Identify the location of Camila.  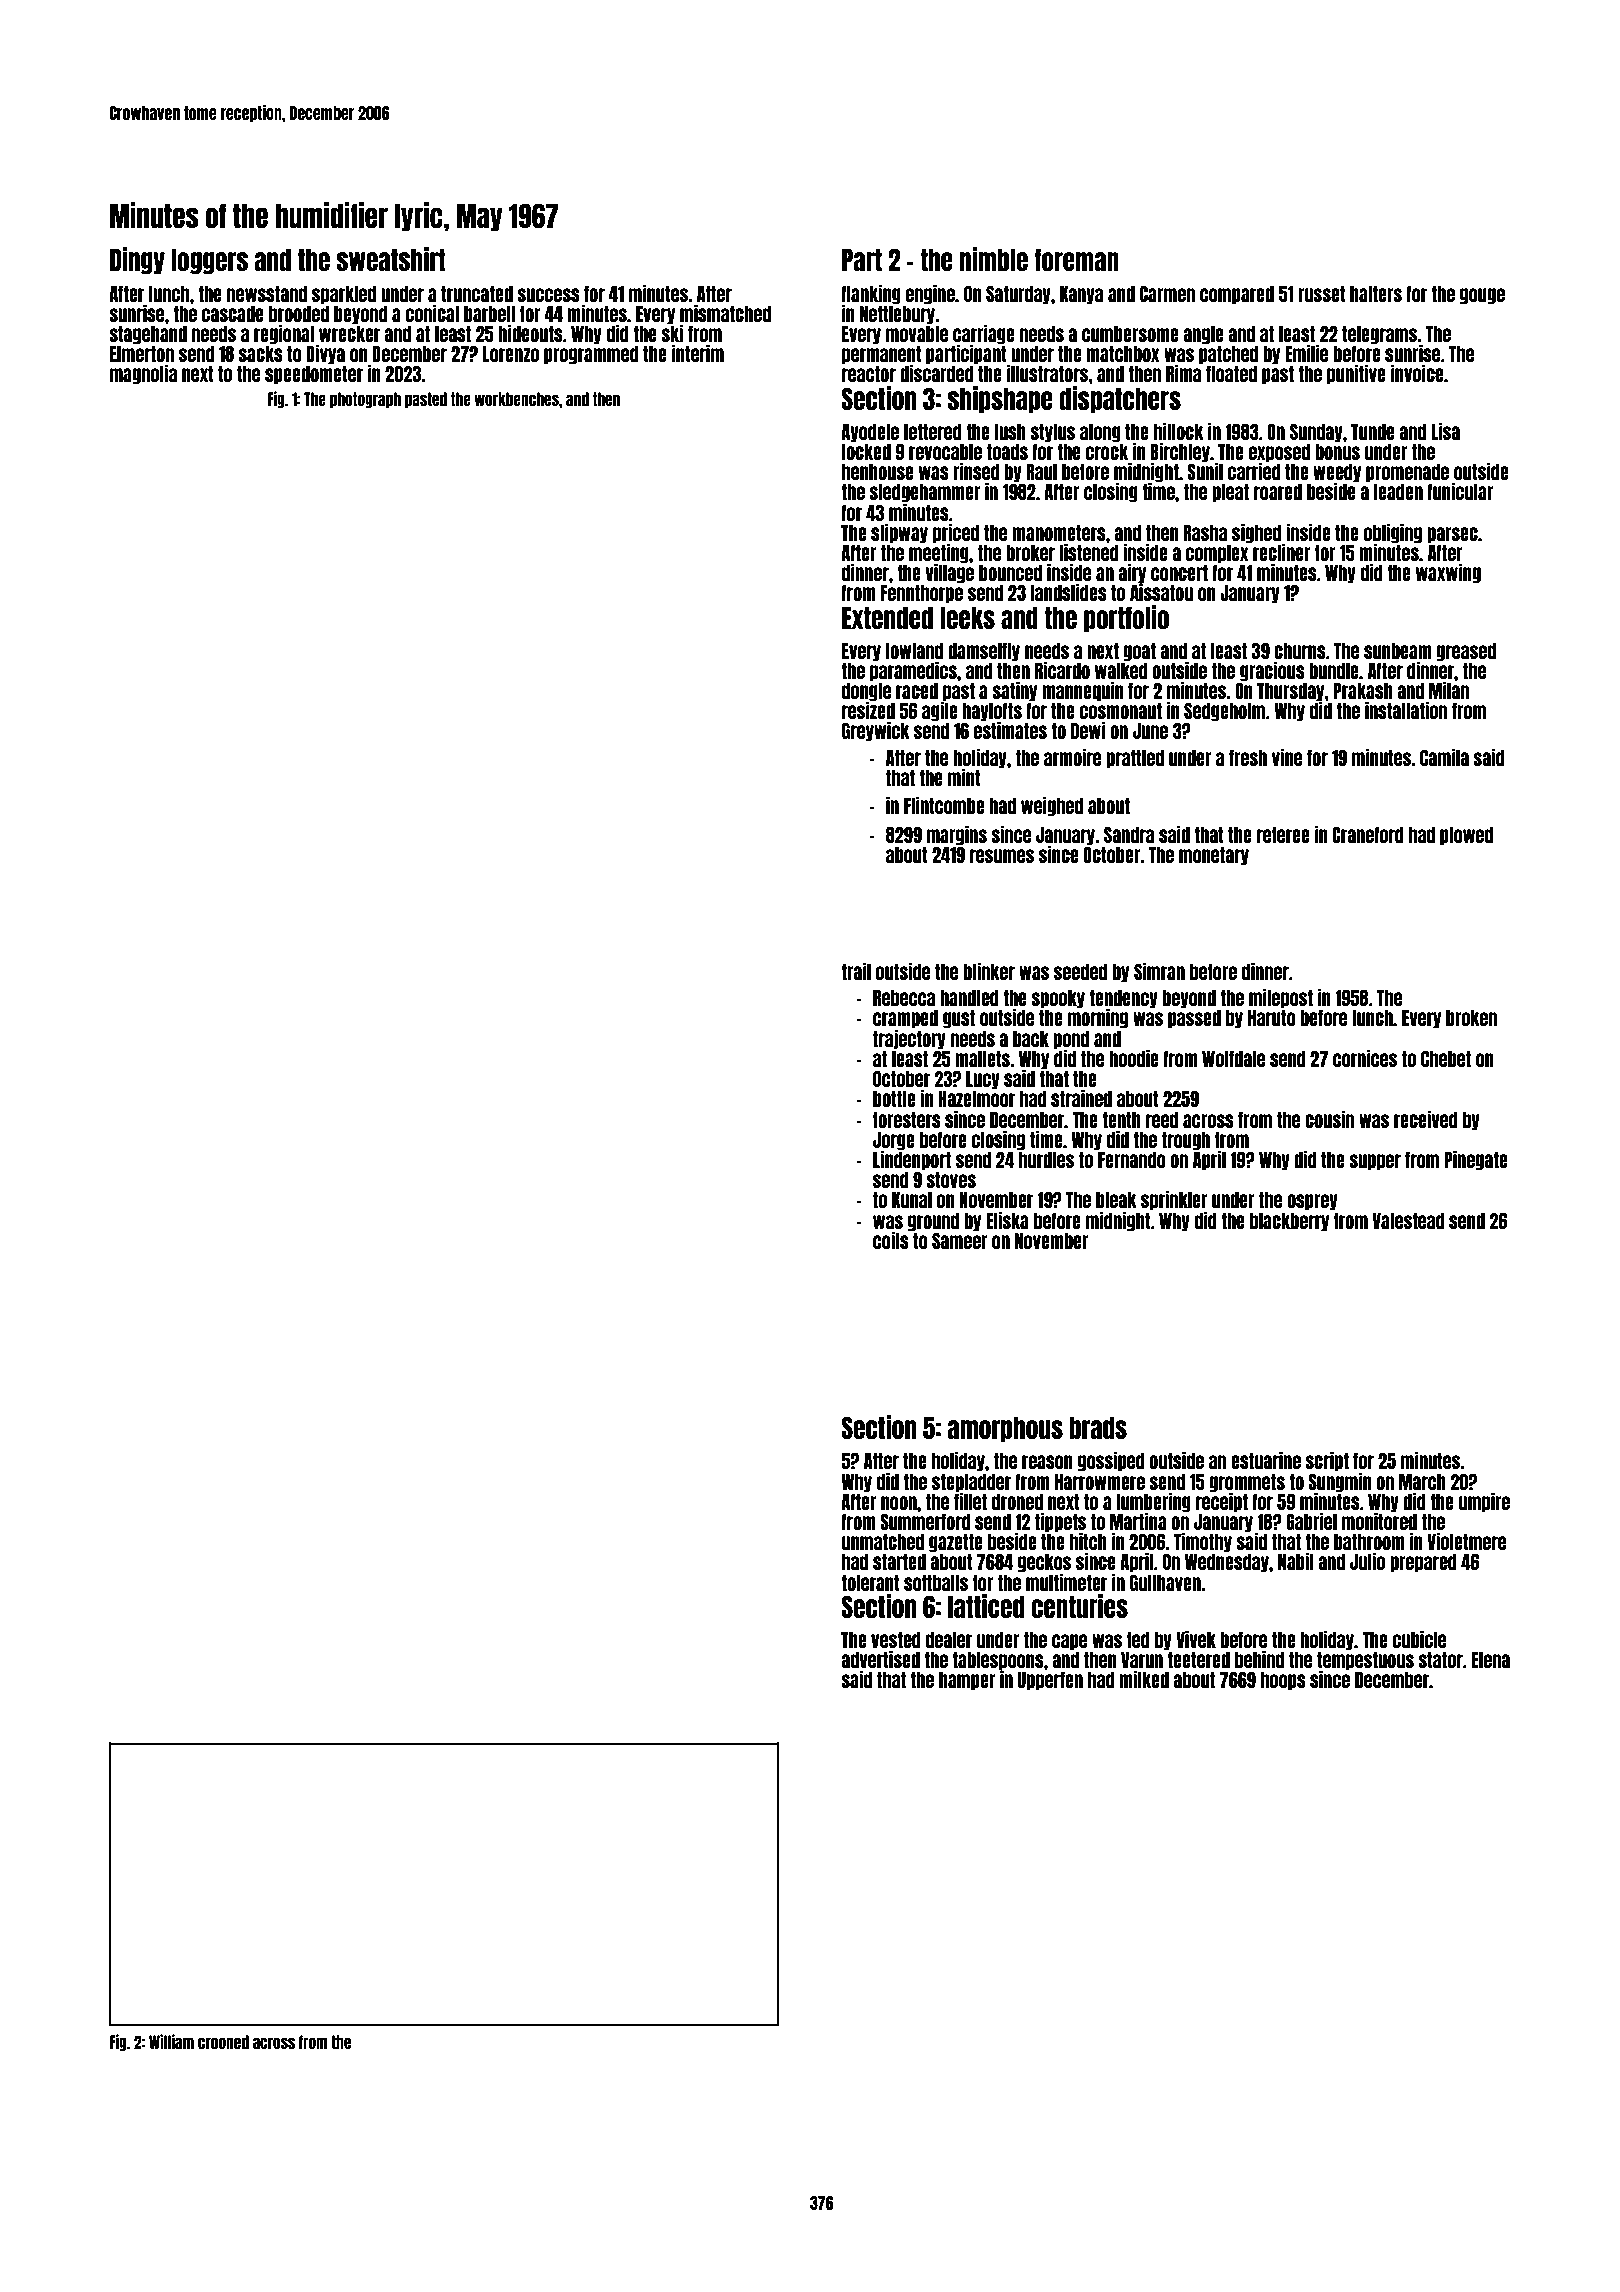
(1444, 757).
